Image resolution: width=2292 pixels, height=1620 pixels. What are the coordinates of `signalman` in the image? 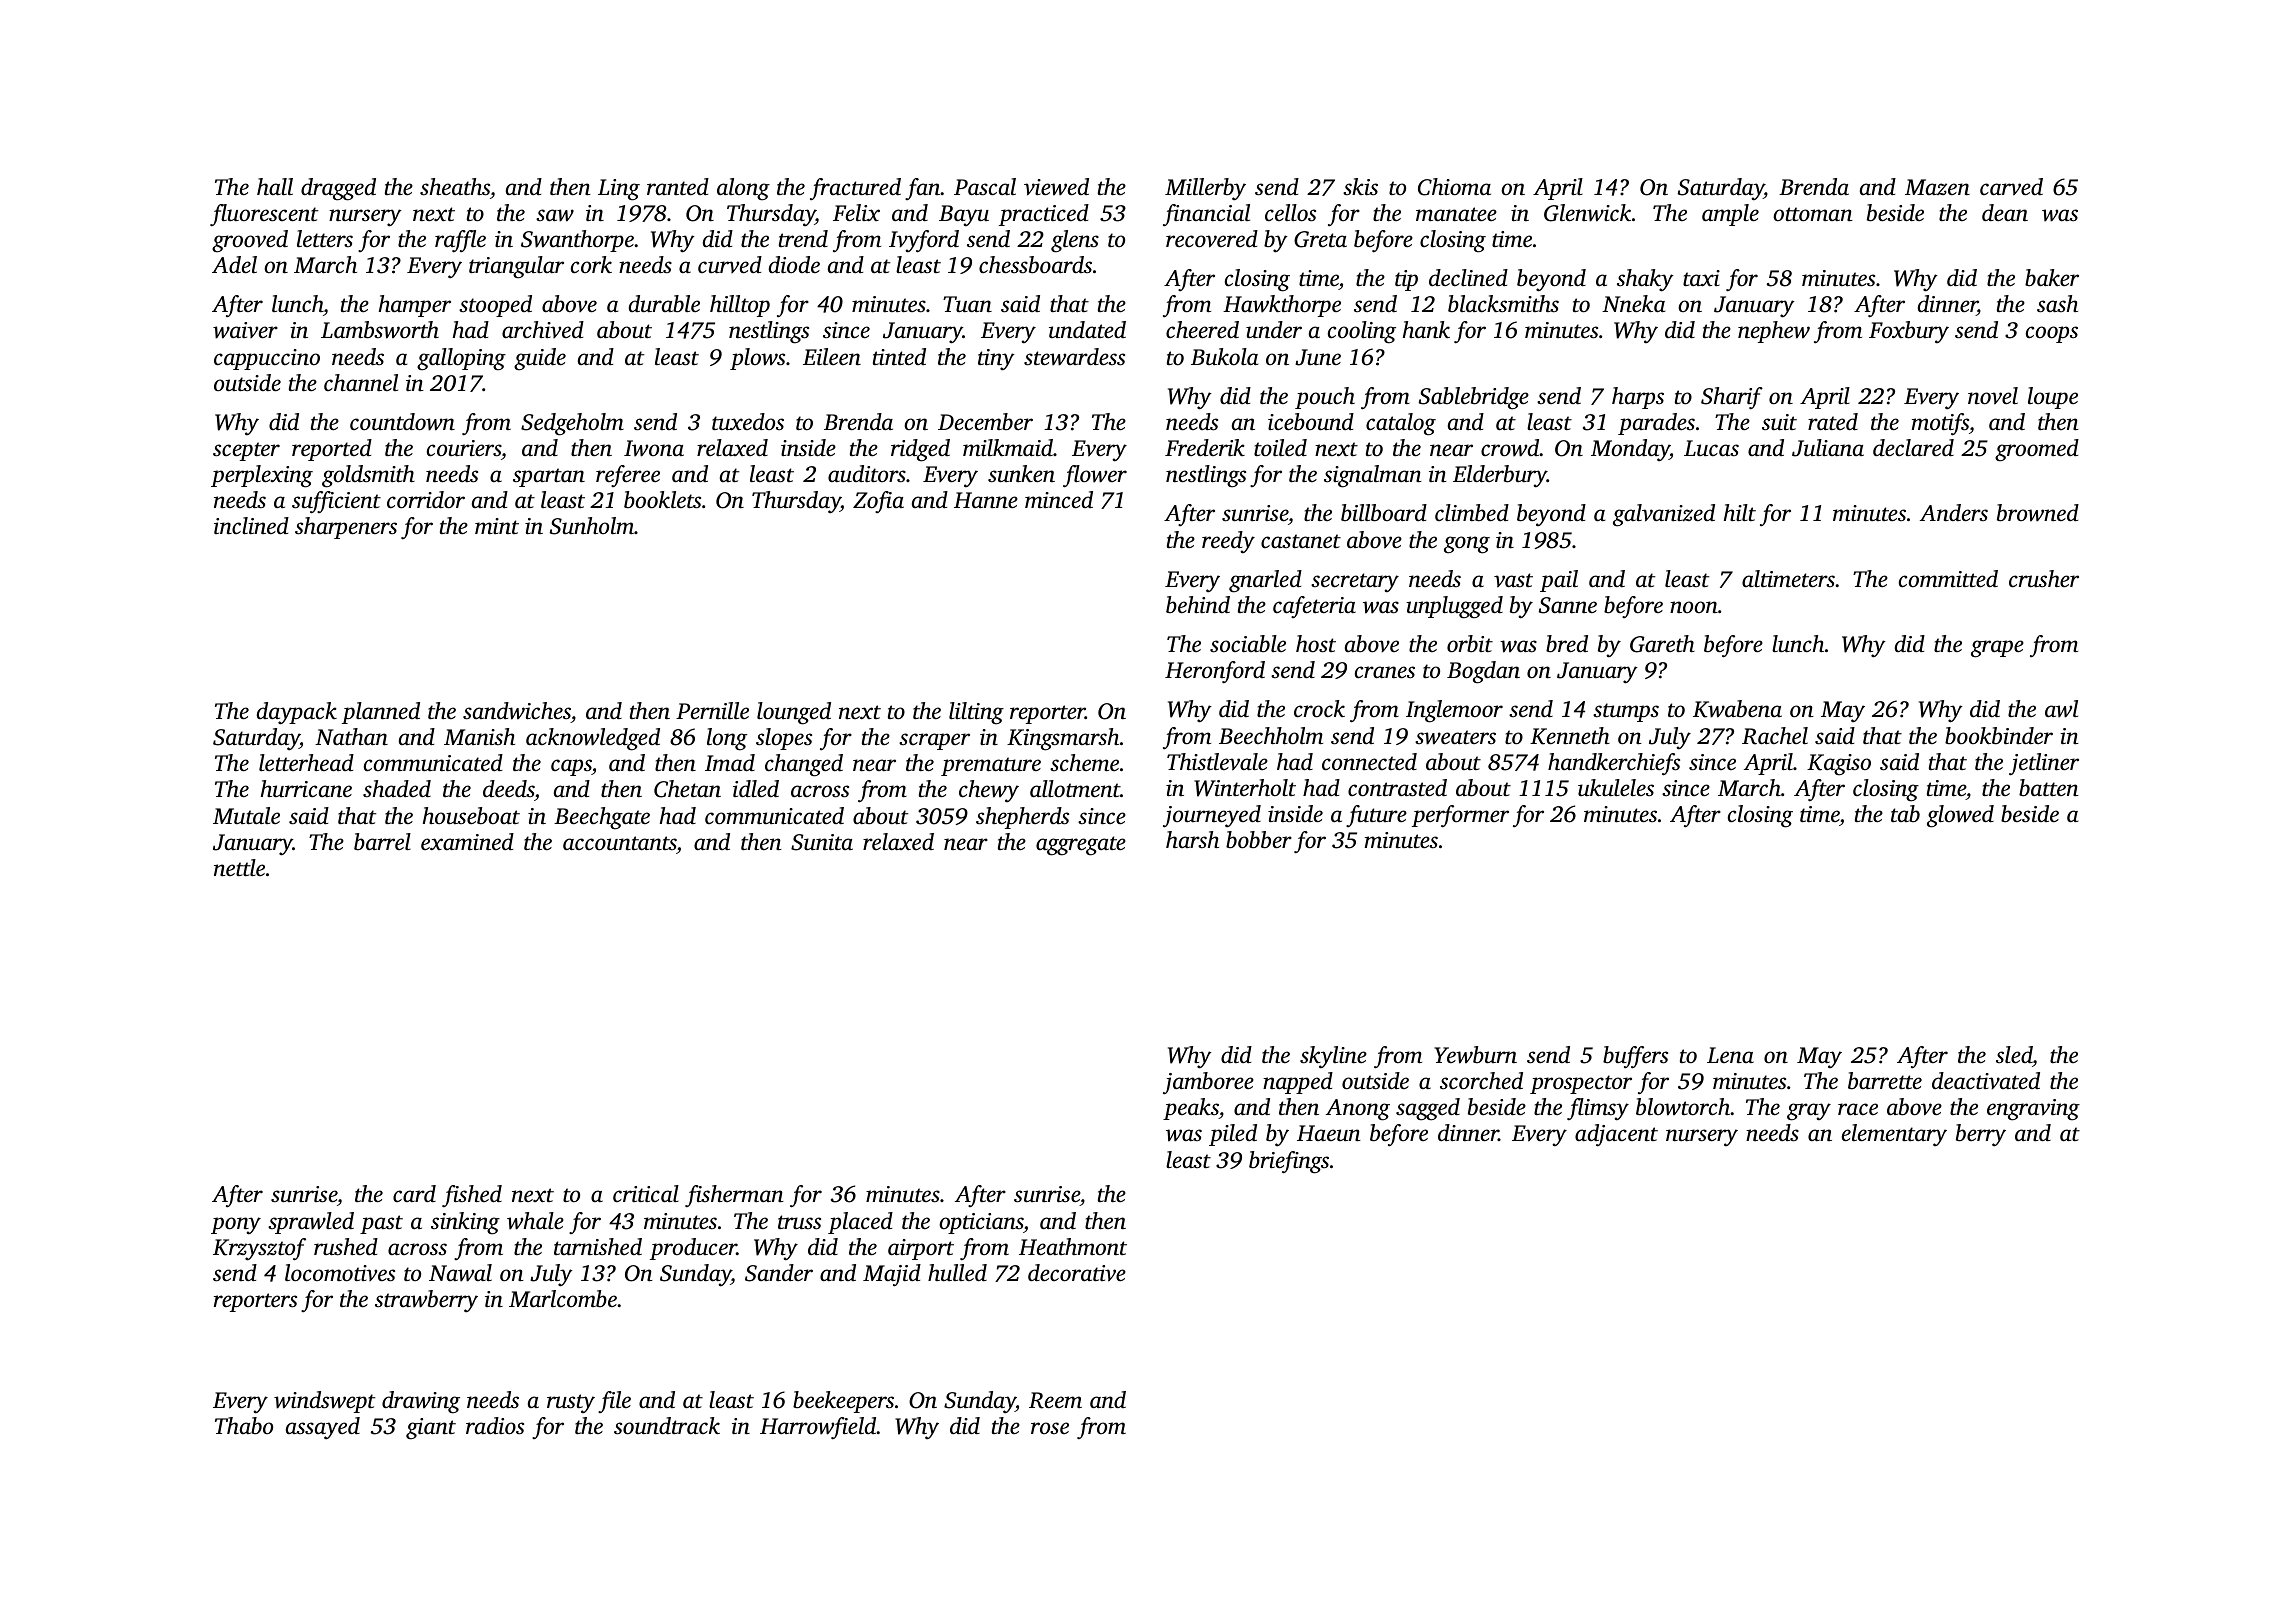 It's located at (1373, 476).
